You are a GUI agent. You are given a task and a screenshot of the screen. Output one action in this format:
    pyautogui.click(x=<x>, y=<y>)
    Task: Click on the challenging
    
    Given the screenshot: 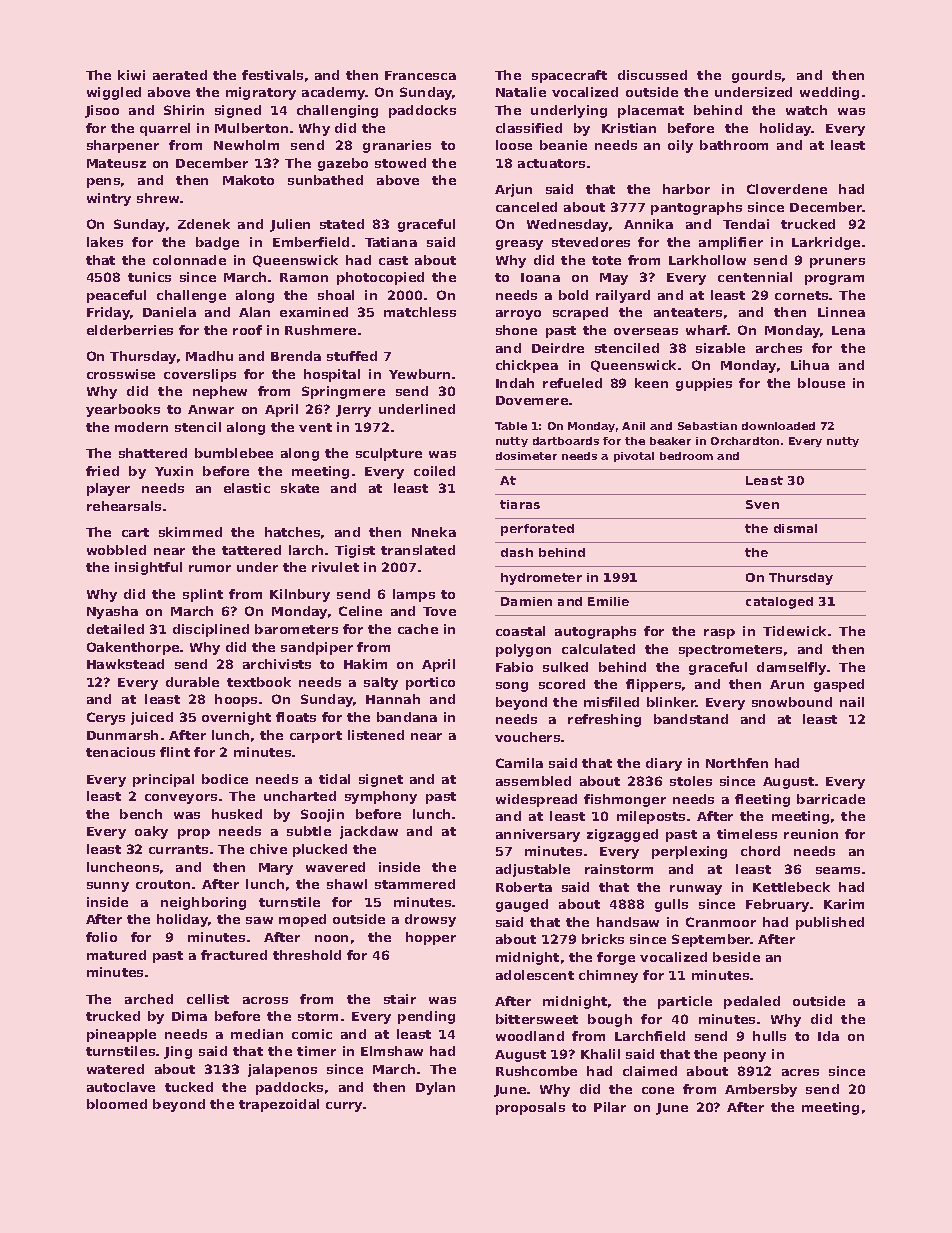 What is the action you would take?
    pyautogui.click(x=337, y=111)
